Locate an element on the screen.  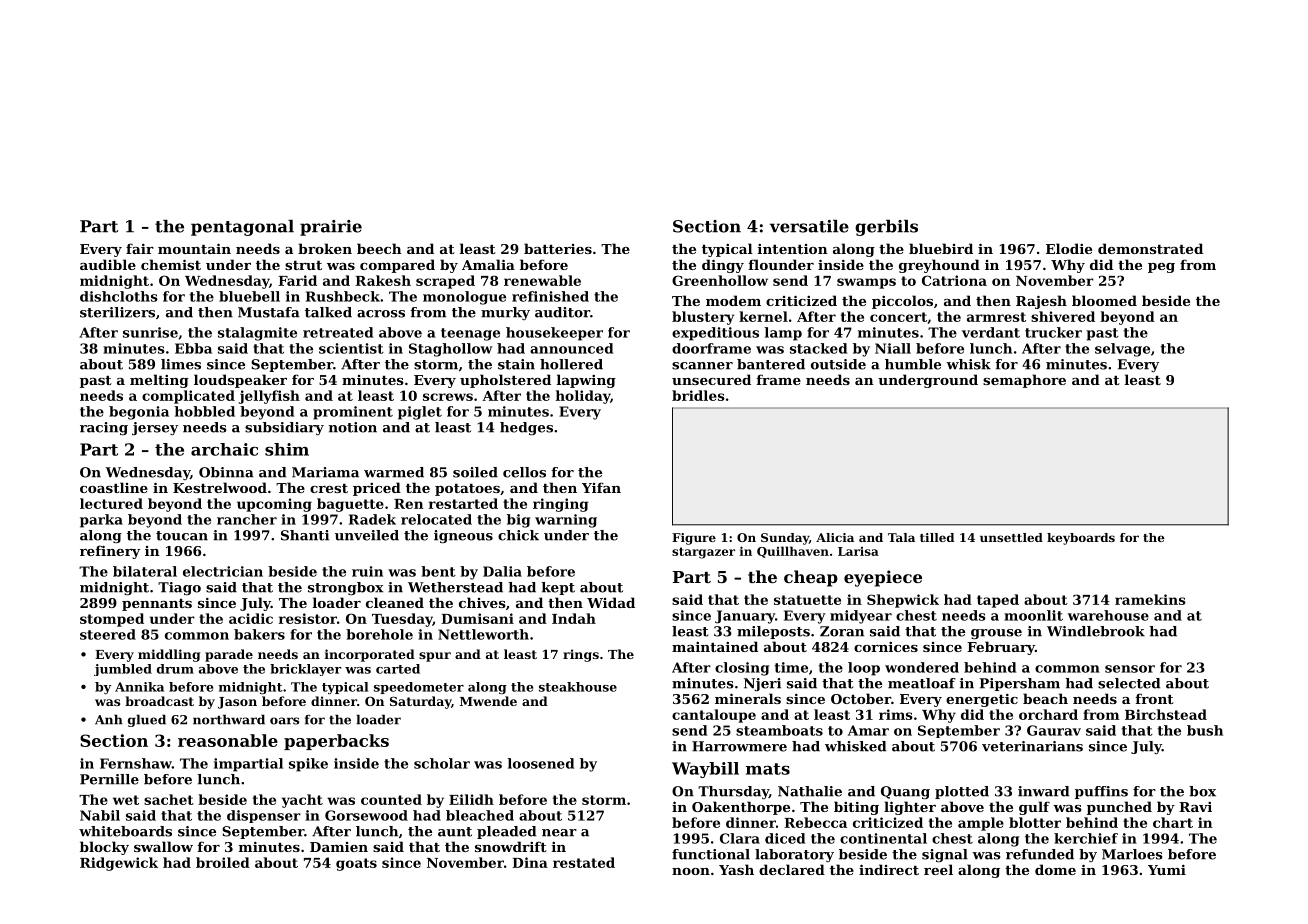
paperbacks is located at coordinates (336, 742).
